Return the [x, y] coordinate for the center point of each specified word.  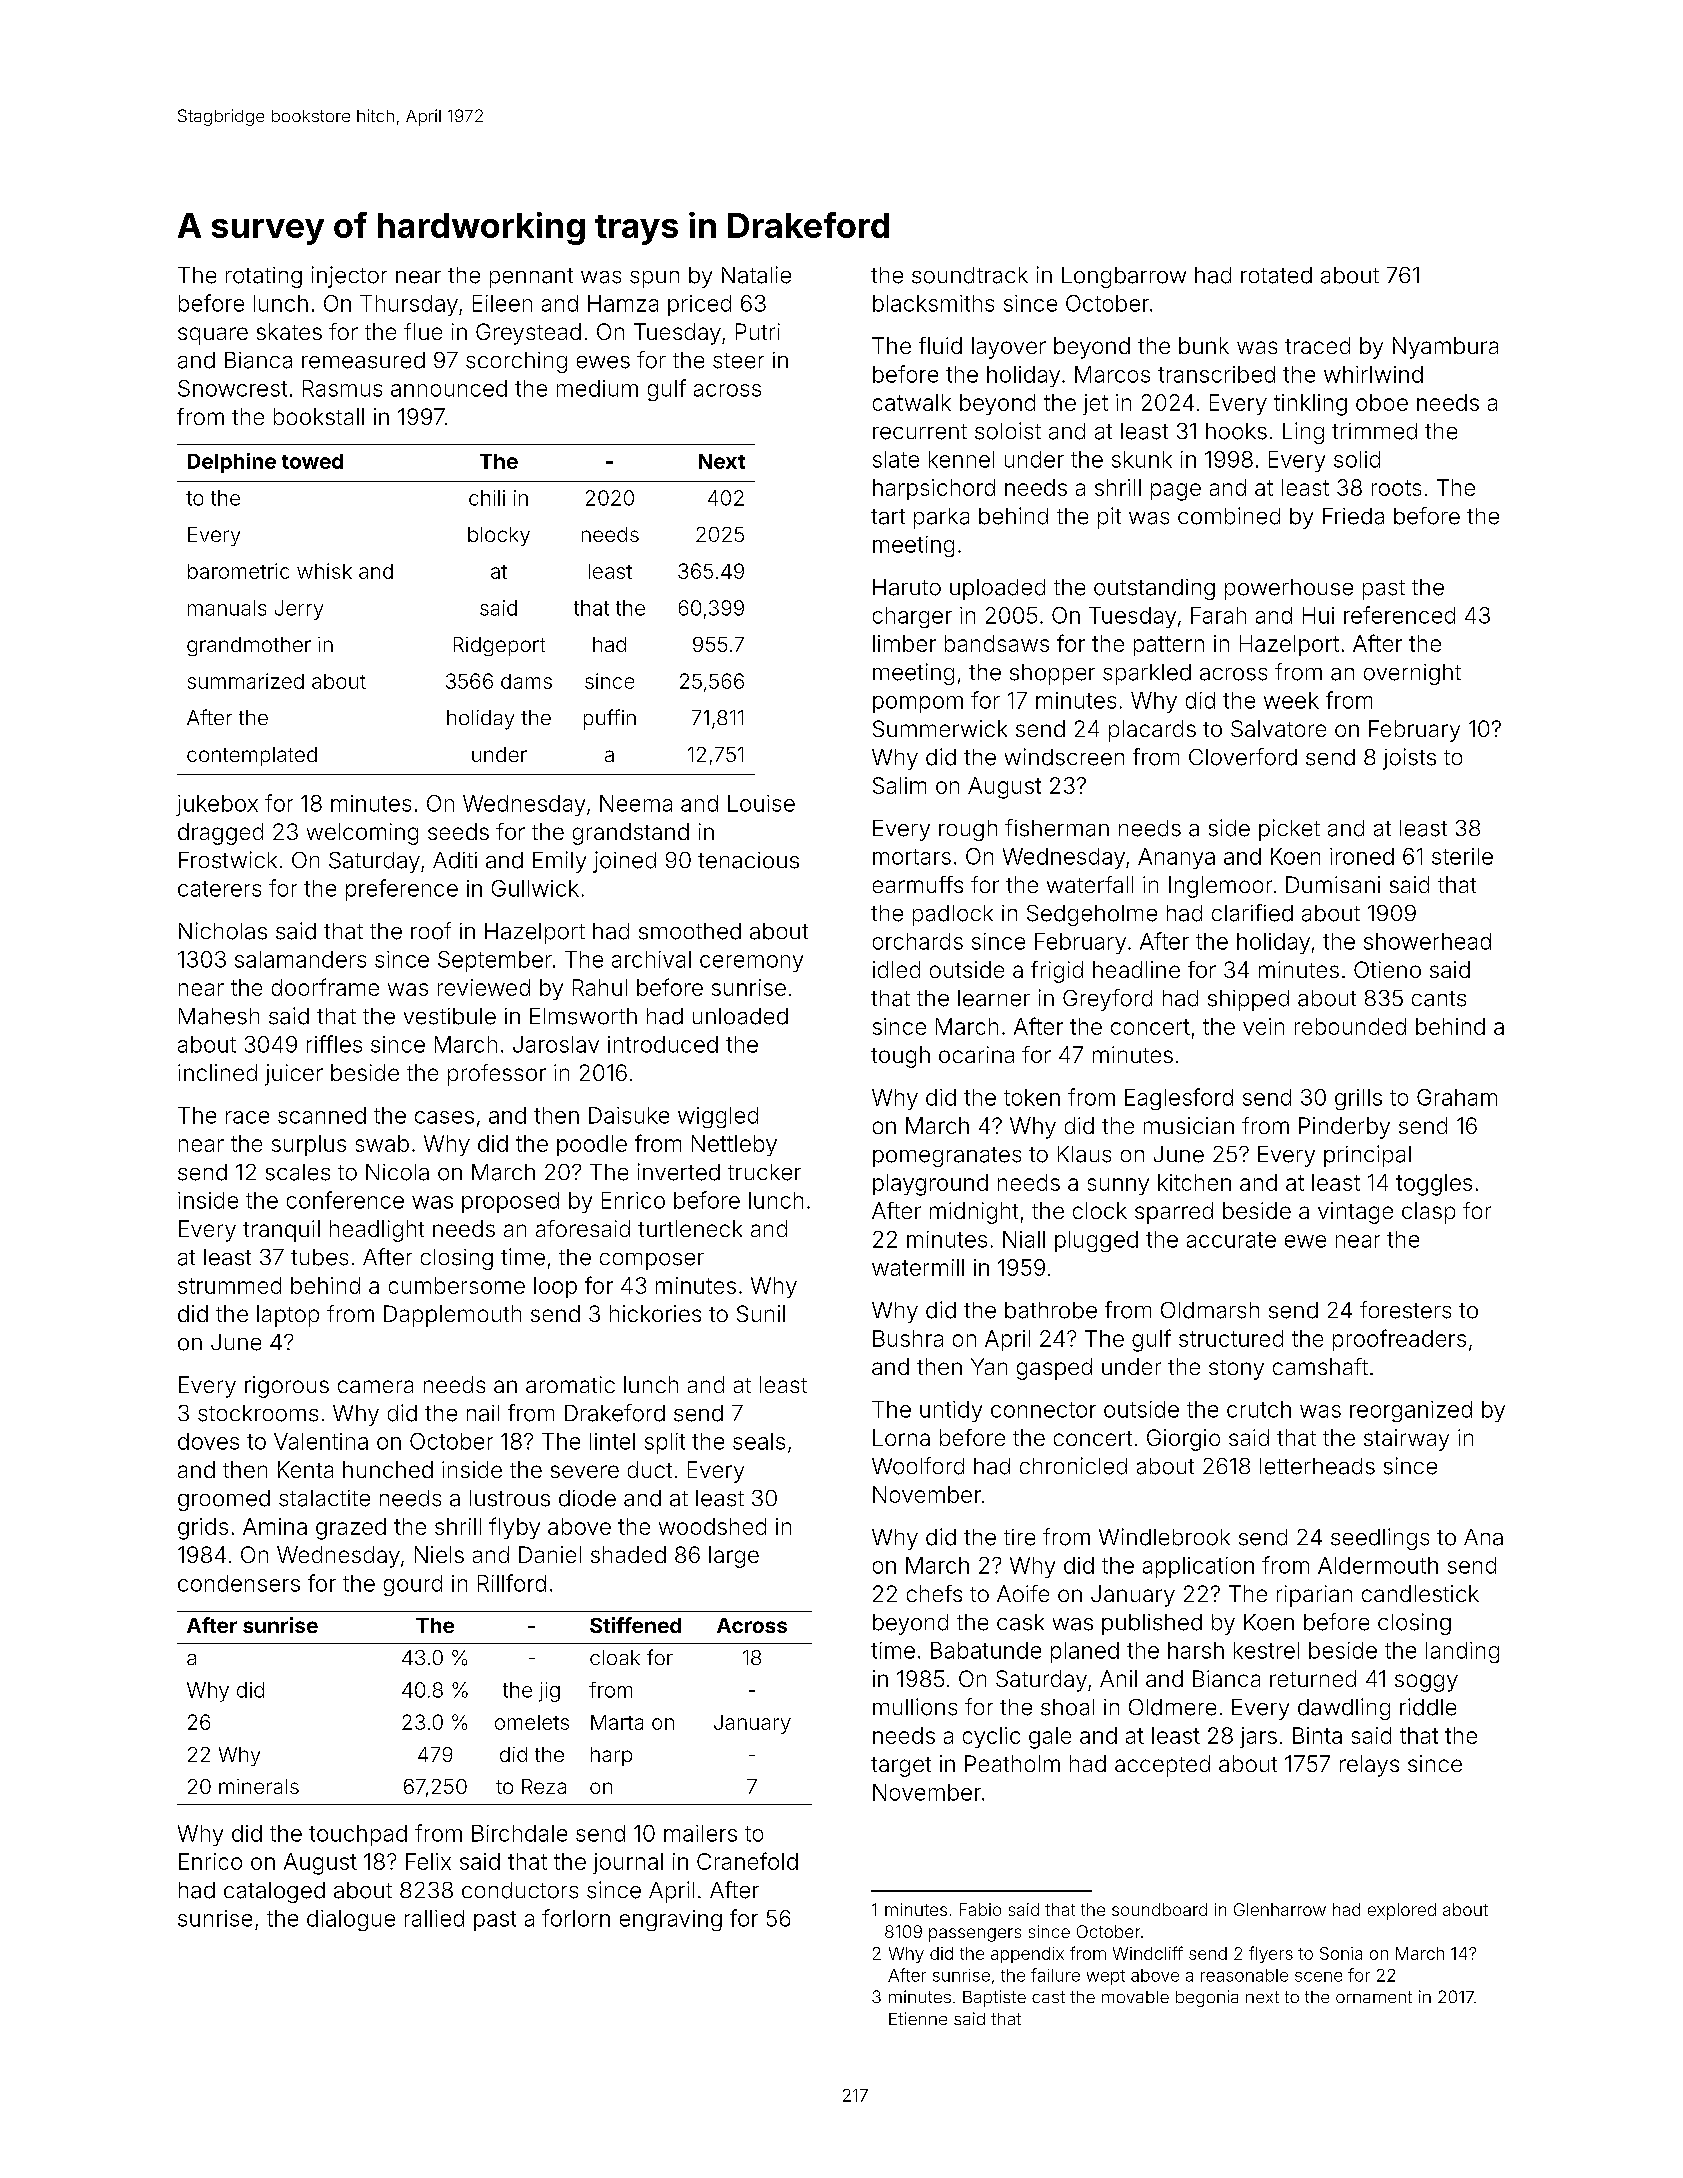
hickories [655, 1313]
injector [349, 277]
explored [1402, 1911]
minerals [259, 1786]
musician [1189, 1125]
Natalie [756, 275]
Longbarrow [1124, 277]
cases [444, 1117]
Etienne [918, 2018]
